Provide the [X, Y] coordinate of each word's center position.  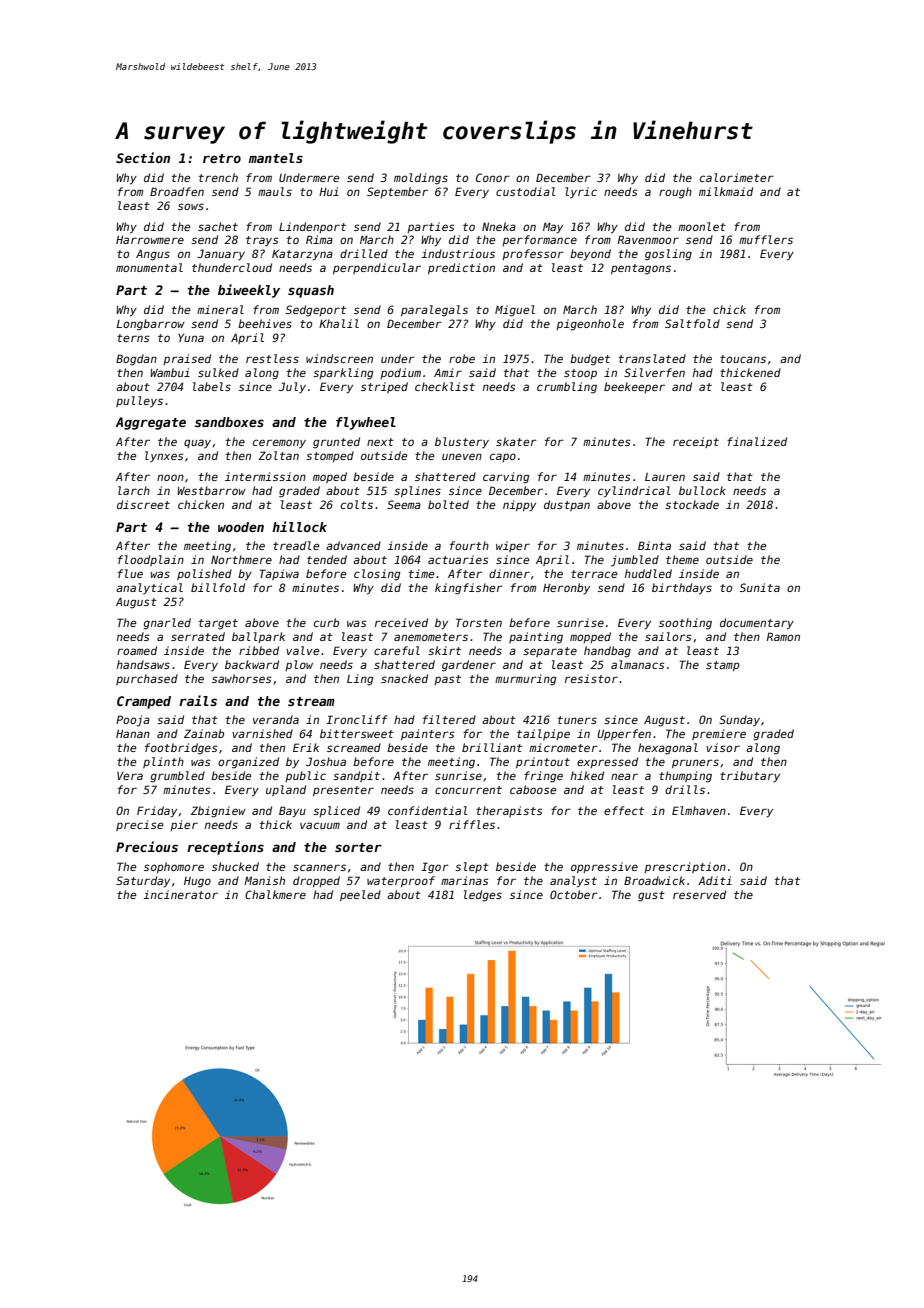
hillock [299, 526]
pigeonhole [590, 325]
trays [262, 241]
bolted [448, 504]
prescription [685, 867]
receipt [696, 442]
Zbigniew [218, 812]
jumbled [635, 561]
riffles [472, 824]
